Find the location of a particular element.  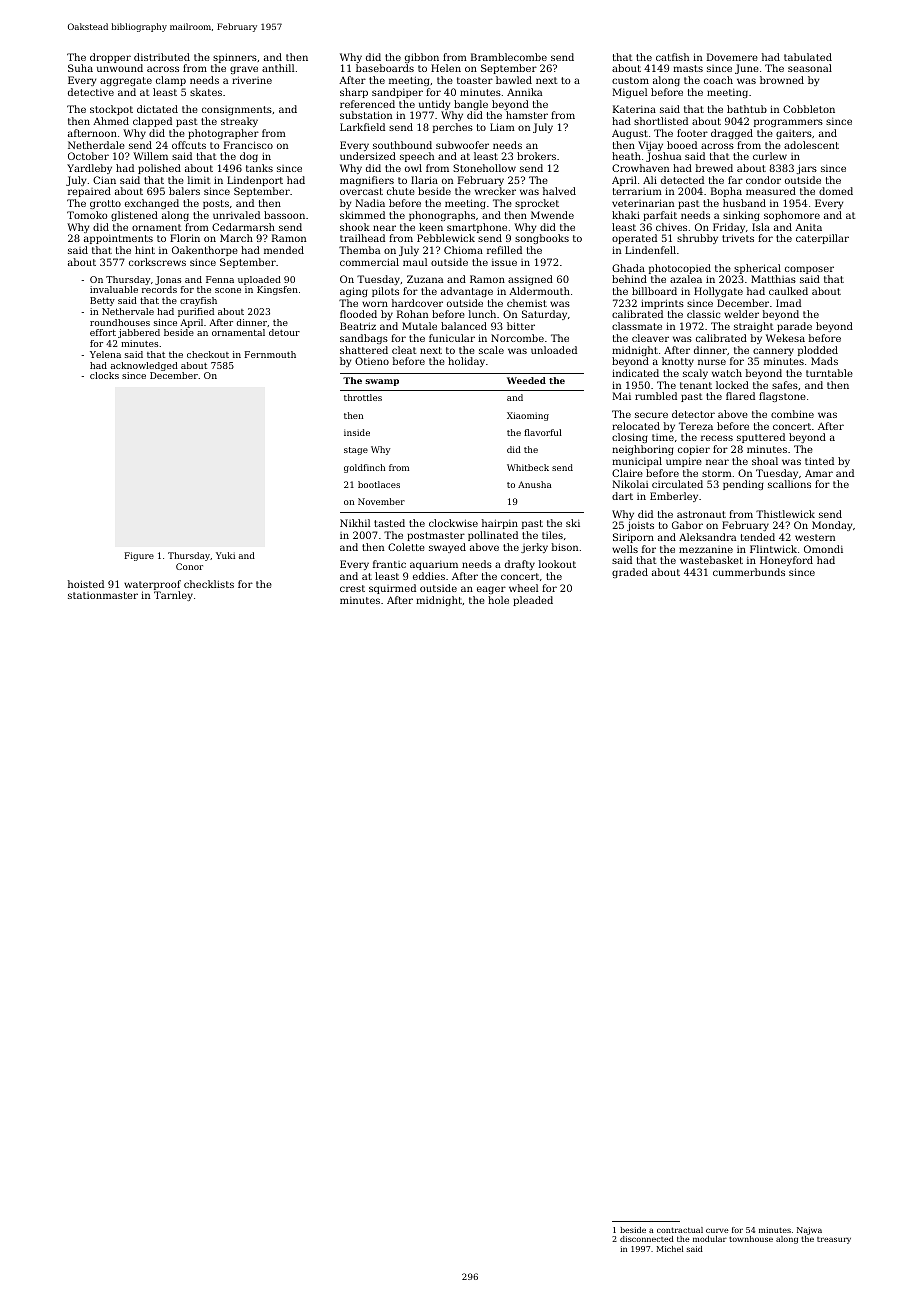

squirmed is located at coordinates (392, 589).
